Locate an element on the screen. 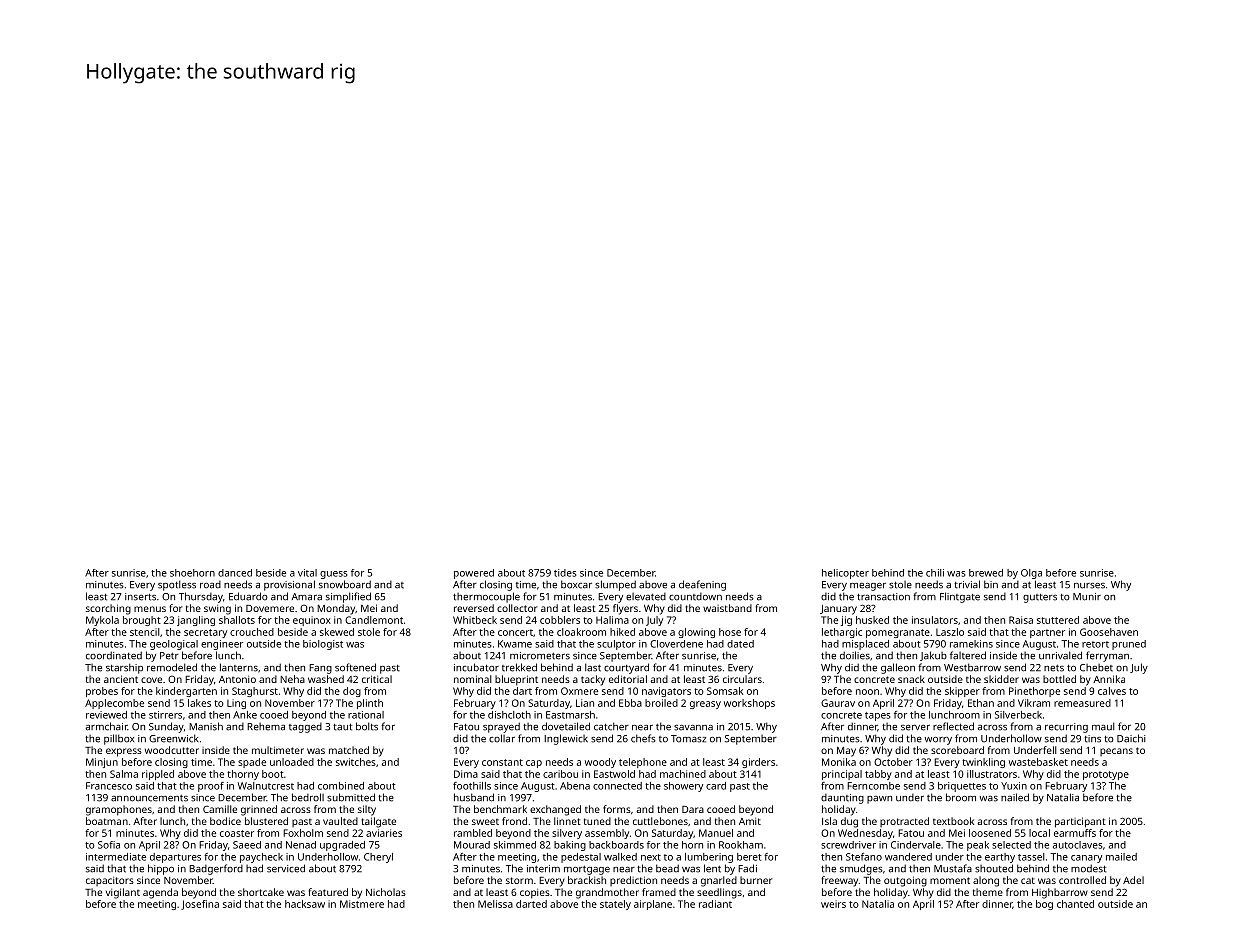 The width and height of the screenshot is (1233, 952). pedestal is located at coordinates (581, 858).
